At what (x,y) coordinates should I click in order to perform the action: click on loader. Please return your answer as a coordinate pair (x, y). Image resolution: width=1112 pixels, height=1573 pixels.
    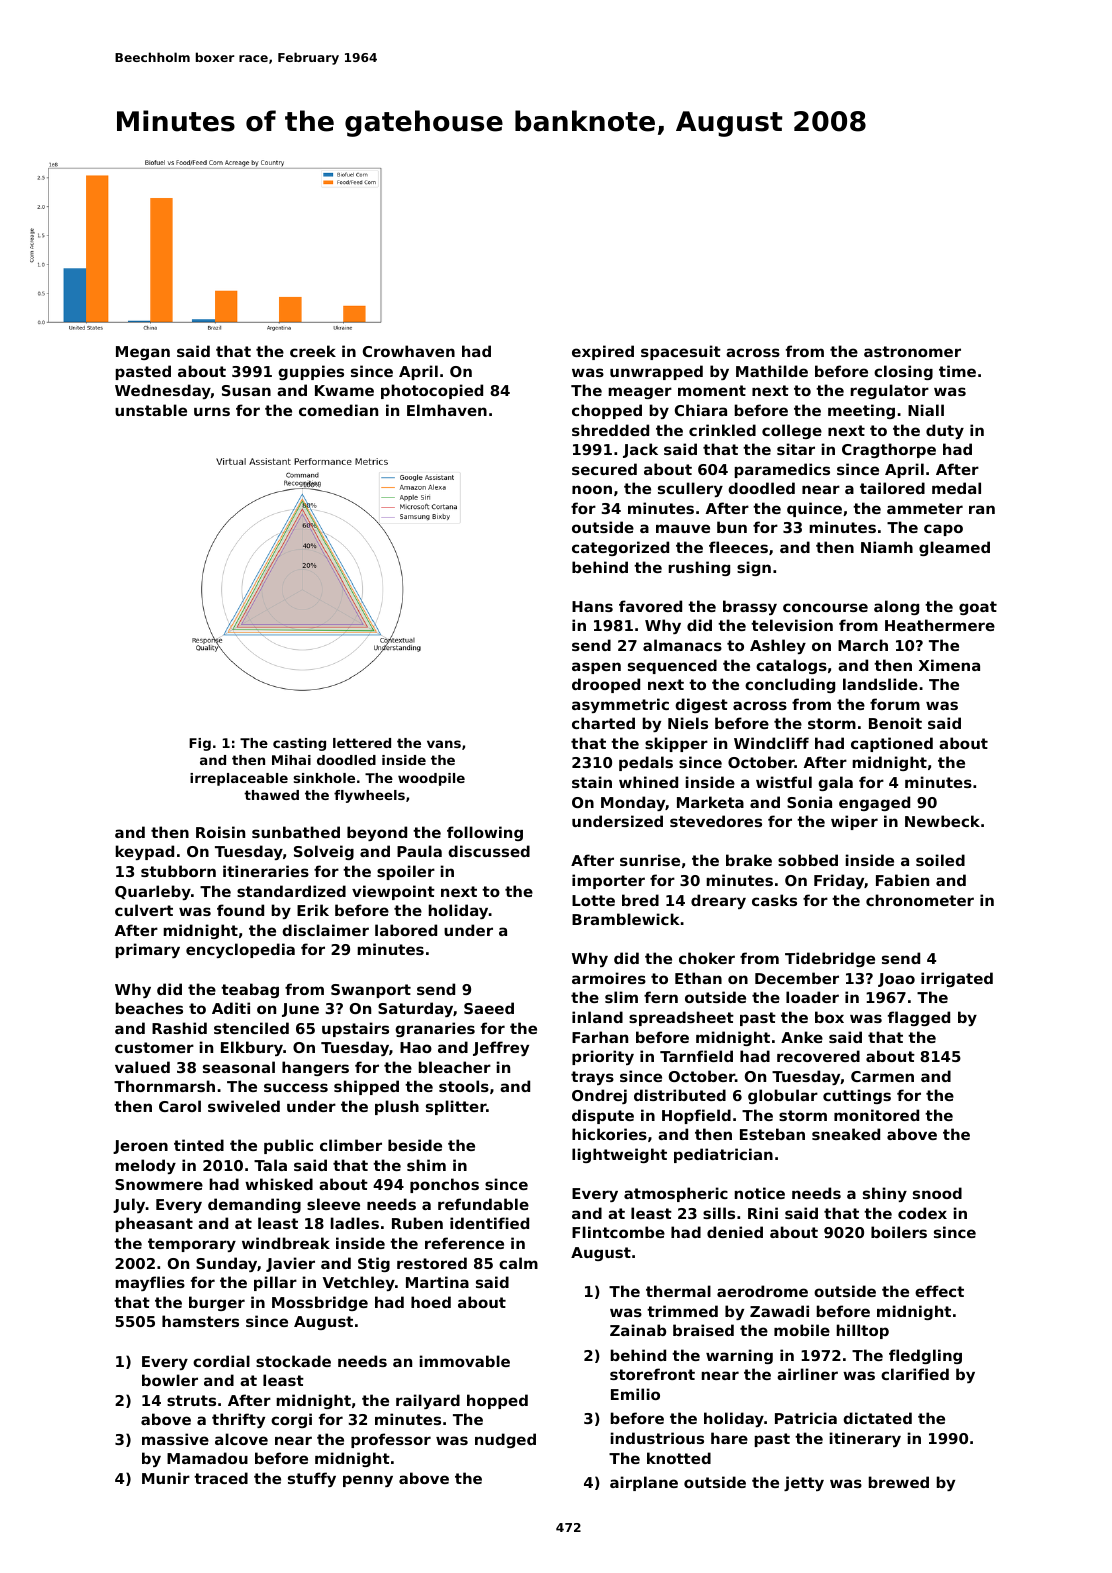
    Looking at the image, I should click on (812, 997).
